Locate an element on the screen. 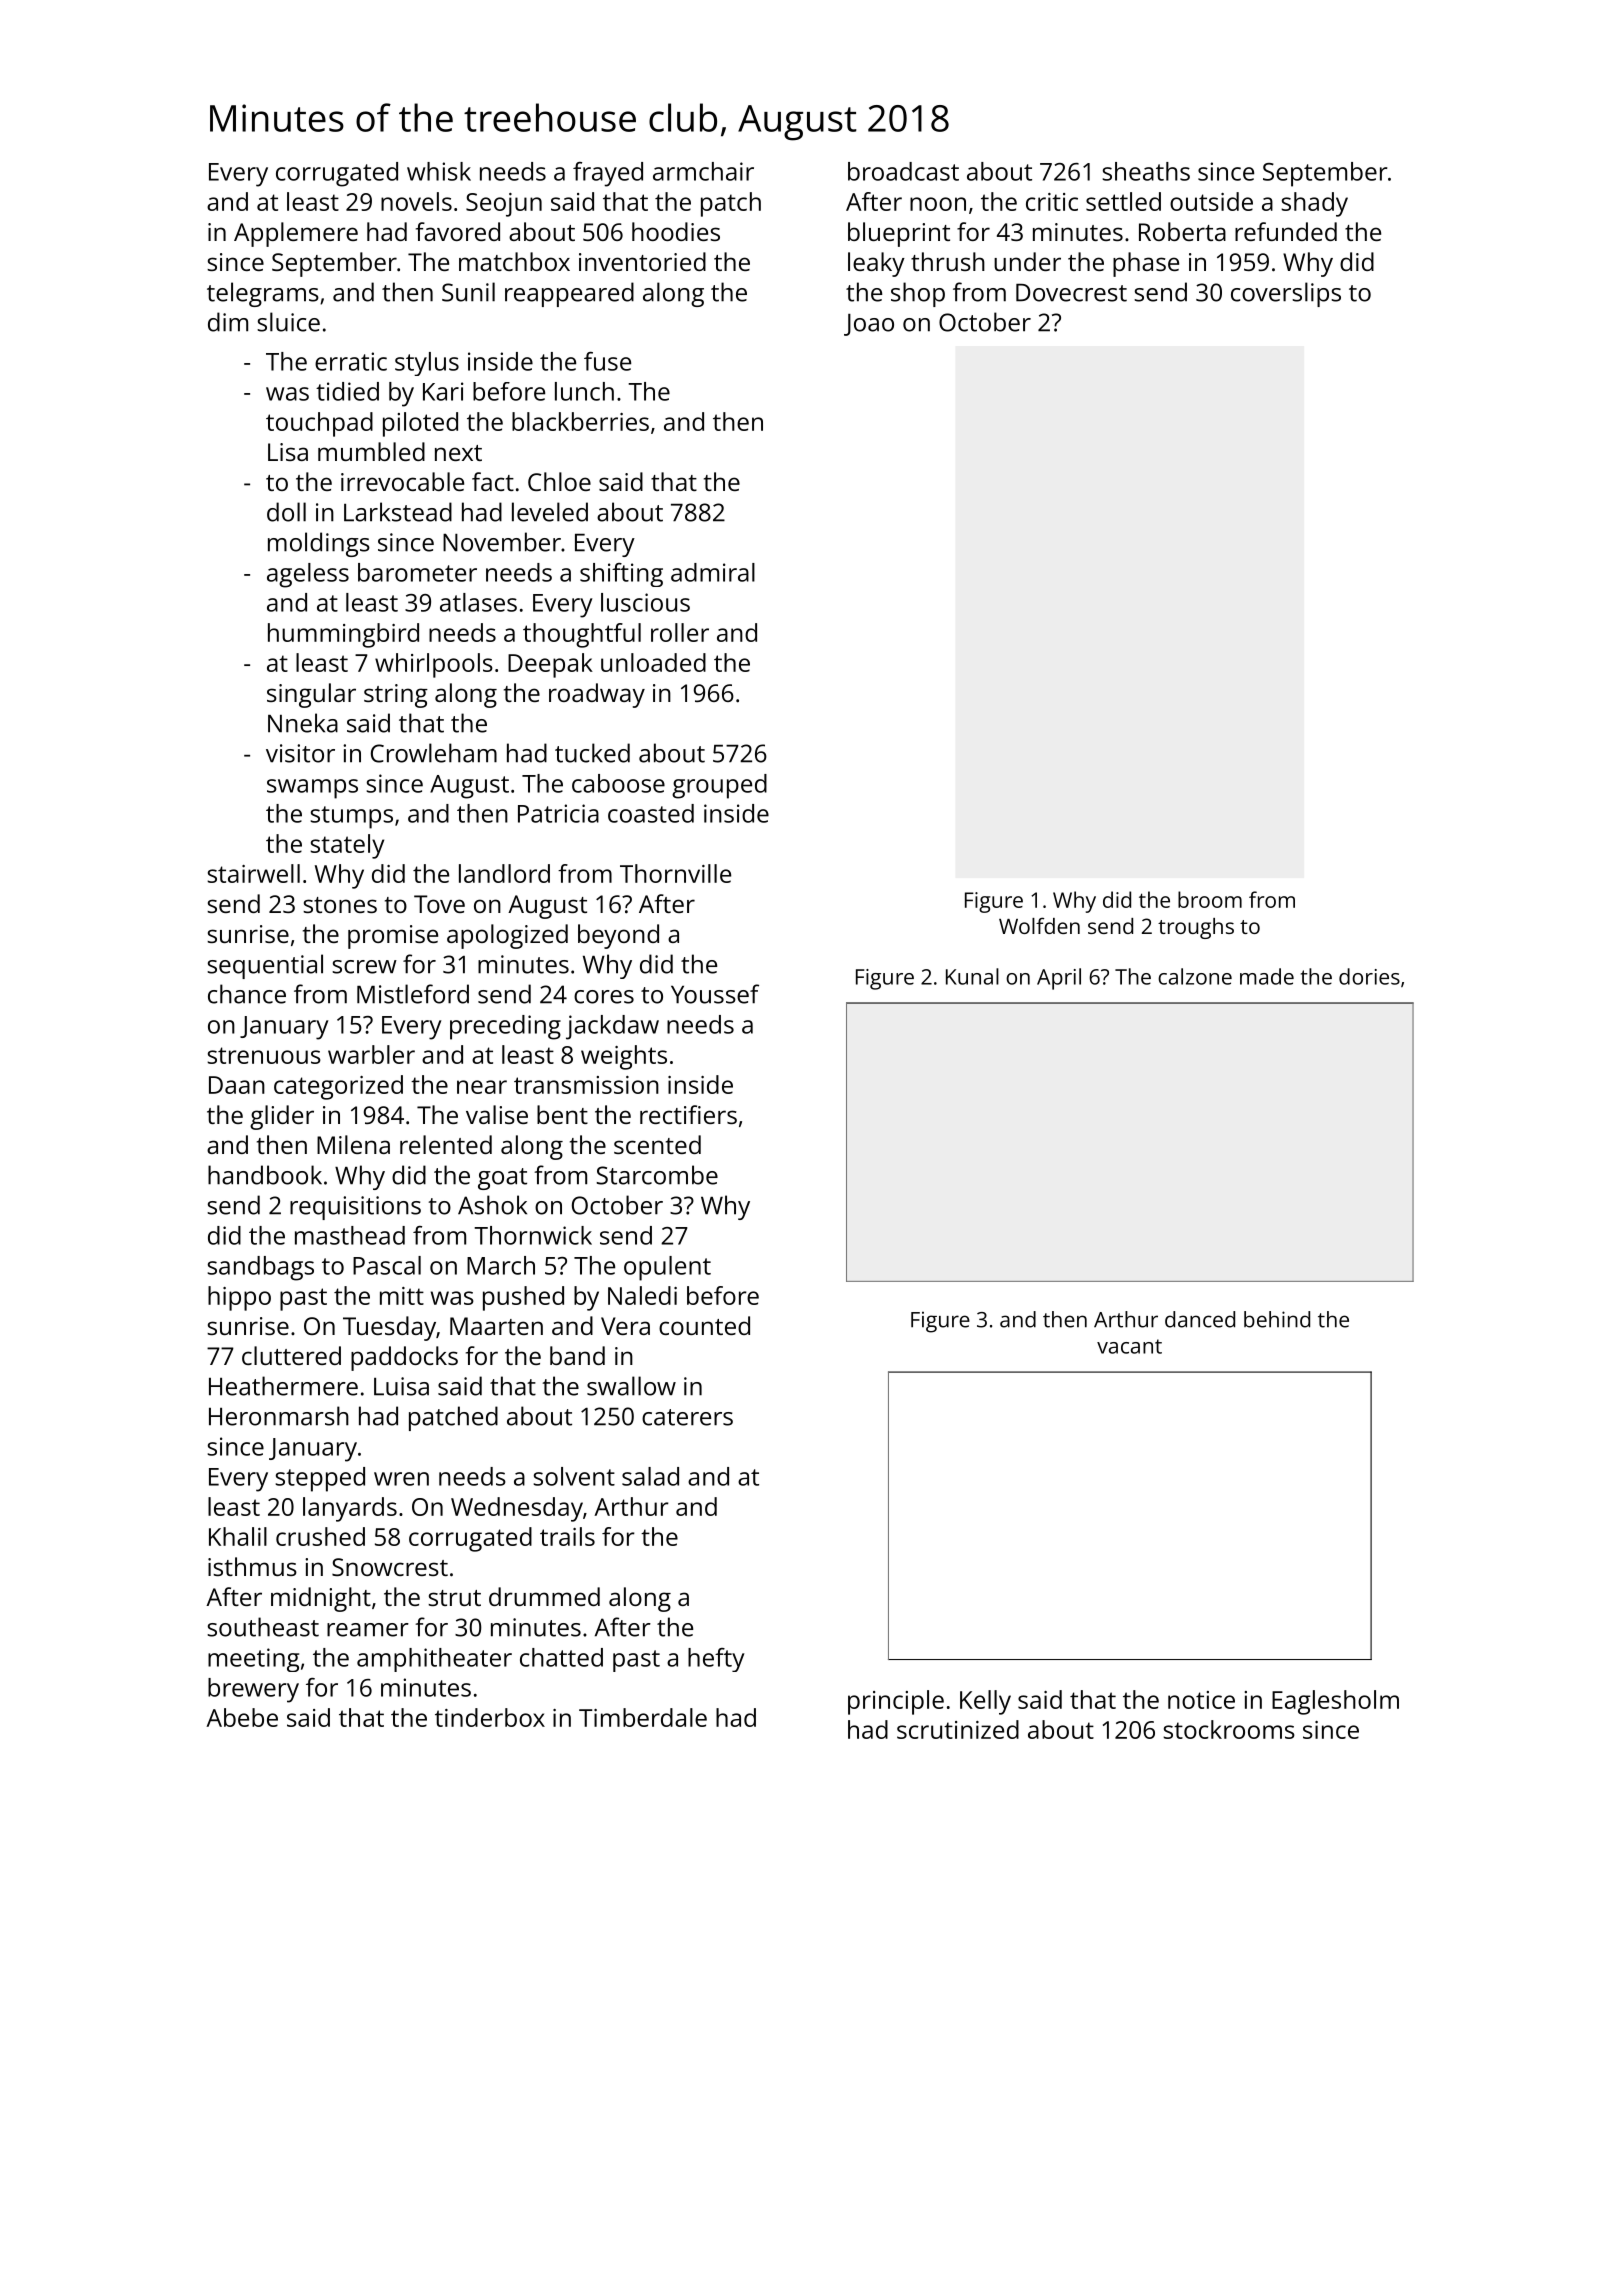  Abebe is located at coordinates (242, 1717).
